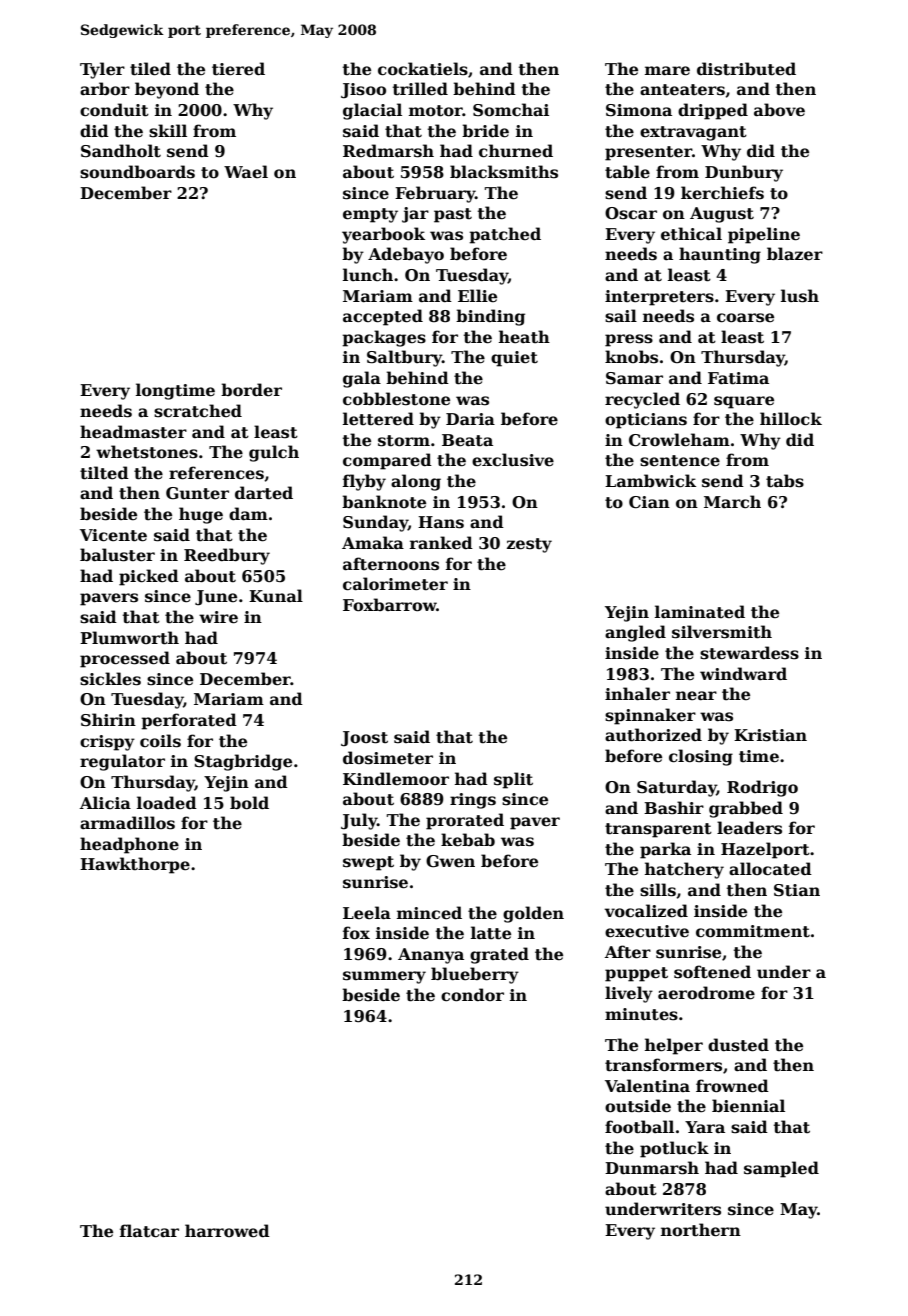  Describe the element at coordinates (149, 1231) in the document. I see `flatcar` at that location.
